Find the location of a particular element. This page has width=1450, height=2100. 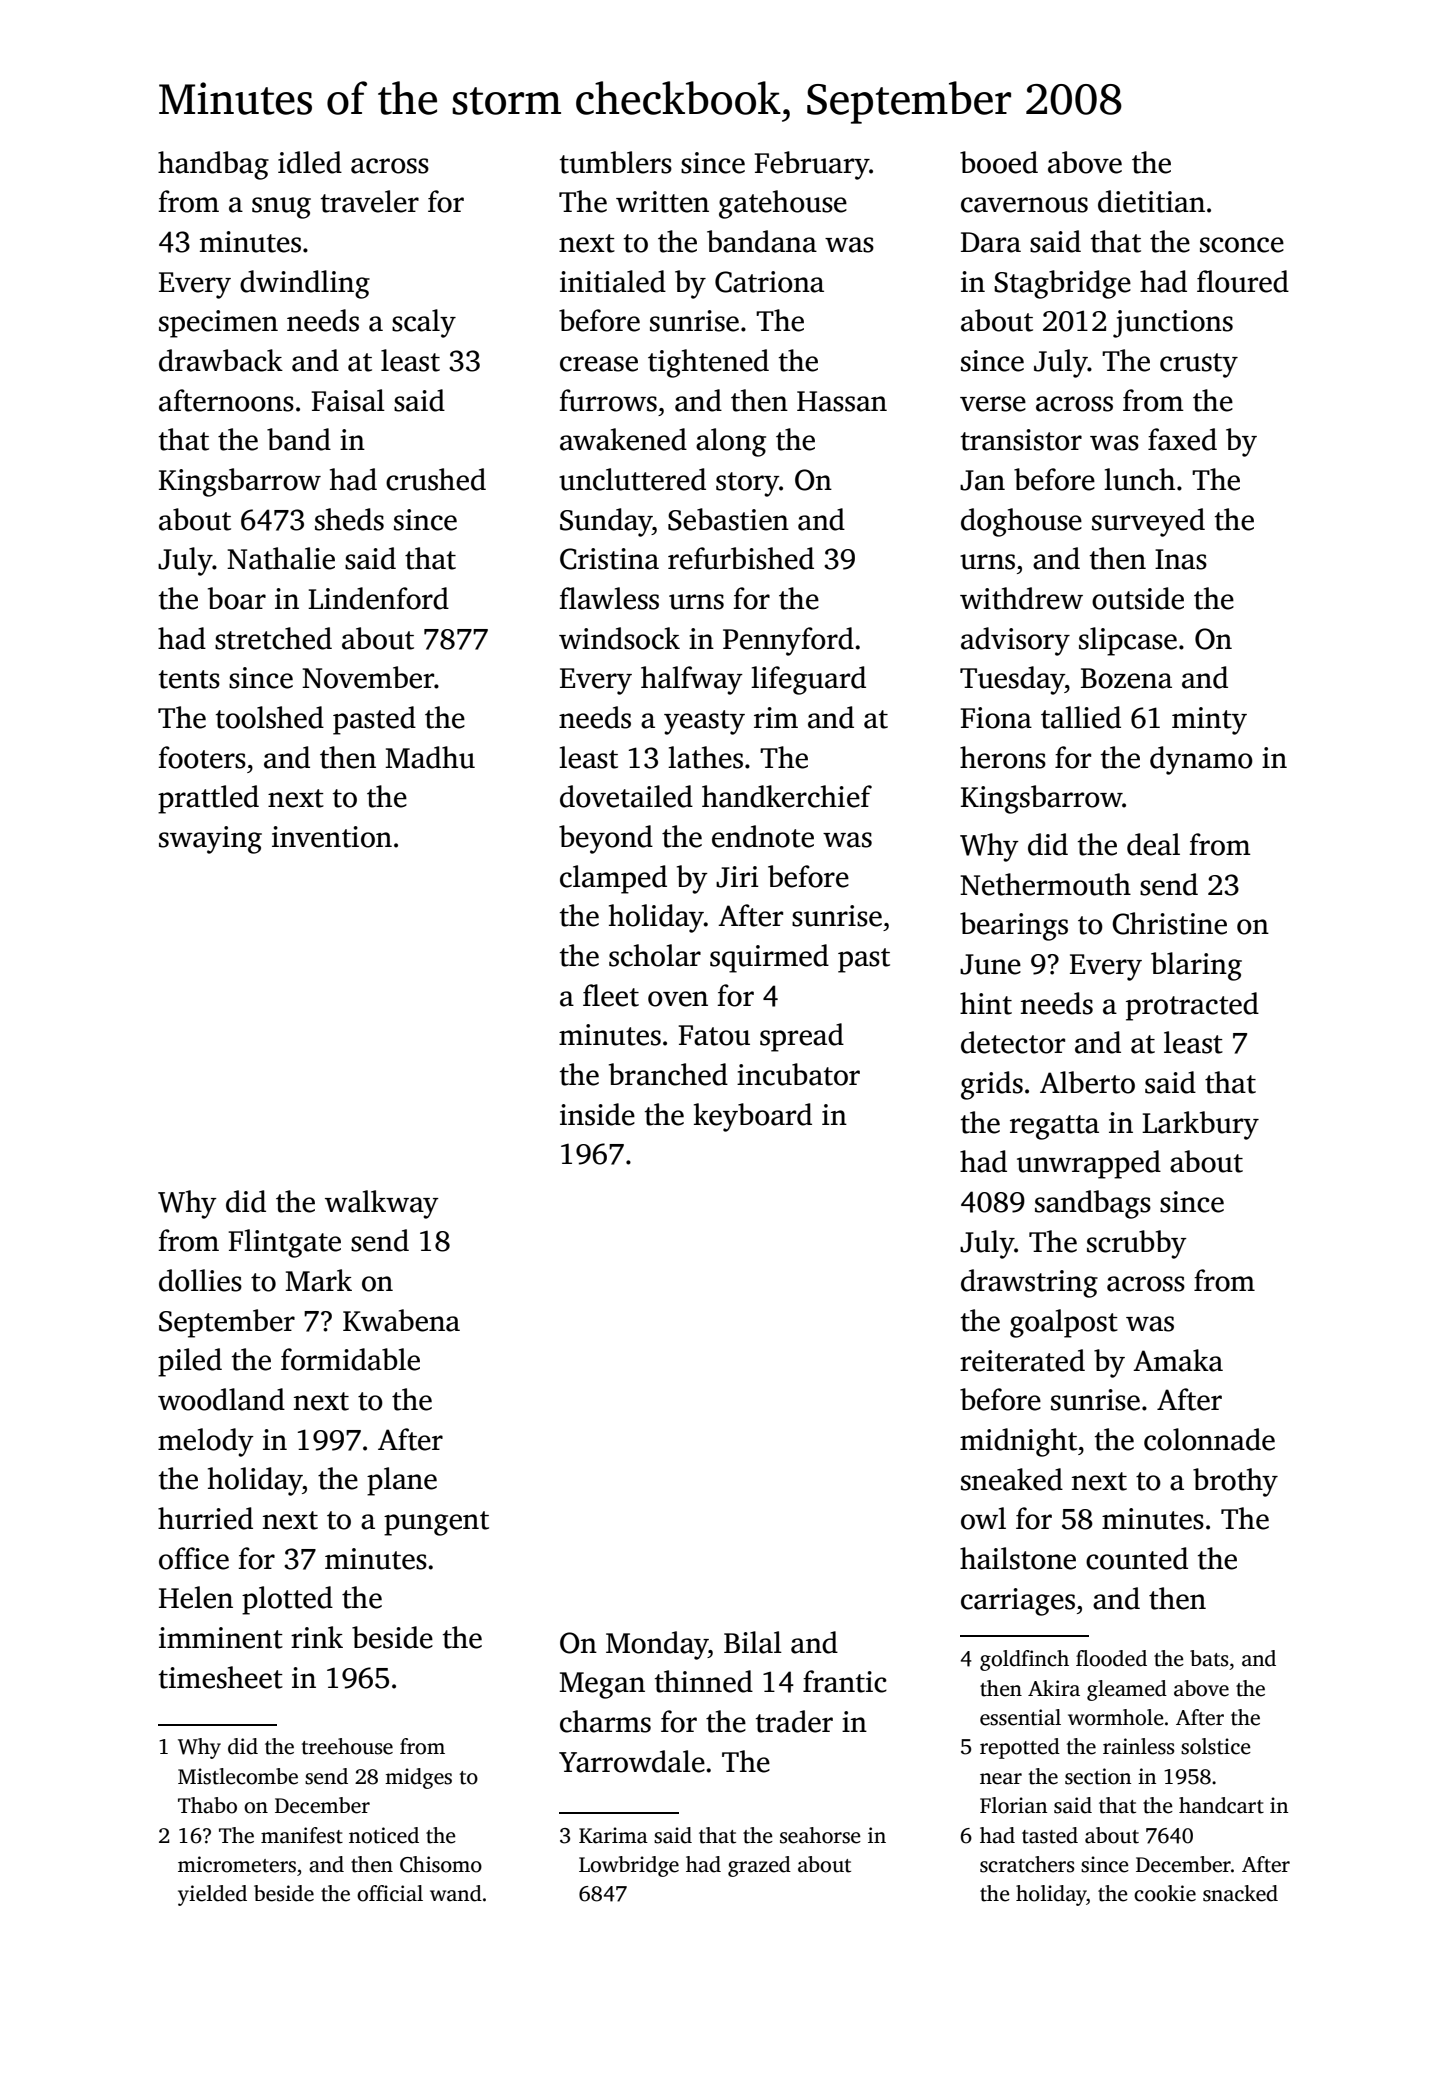

outside is located at coordinates (1138, 598).
